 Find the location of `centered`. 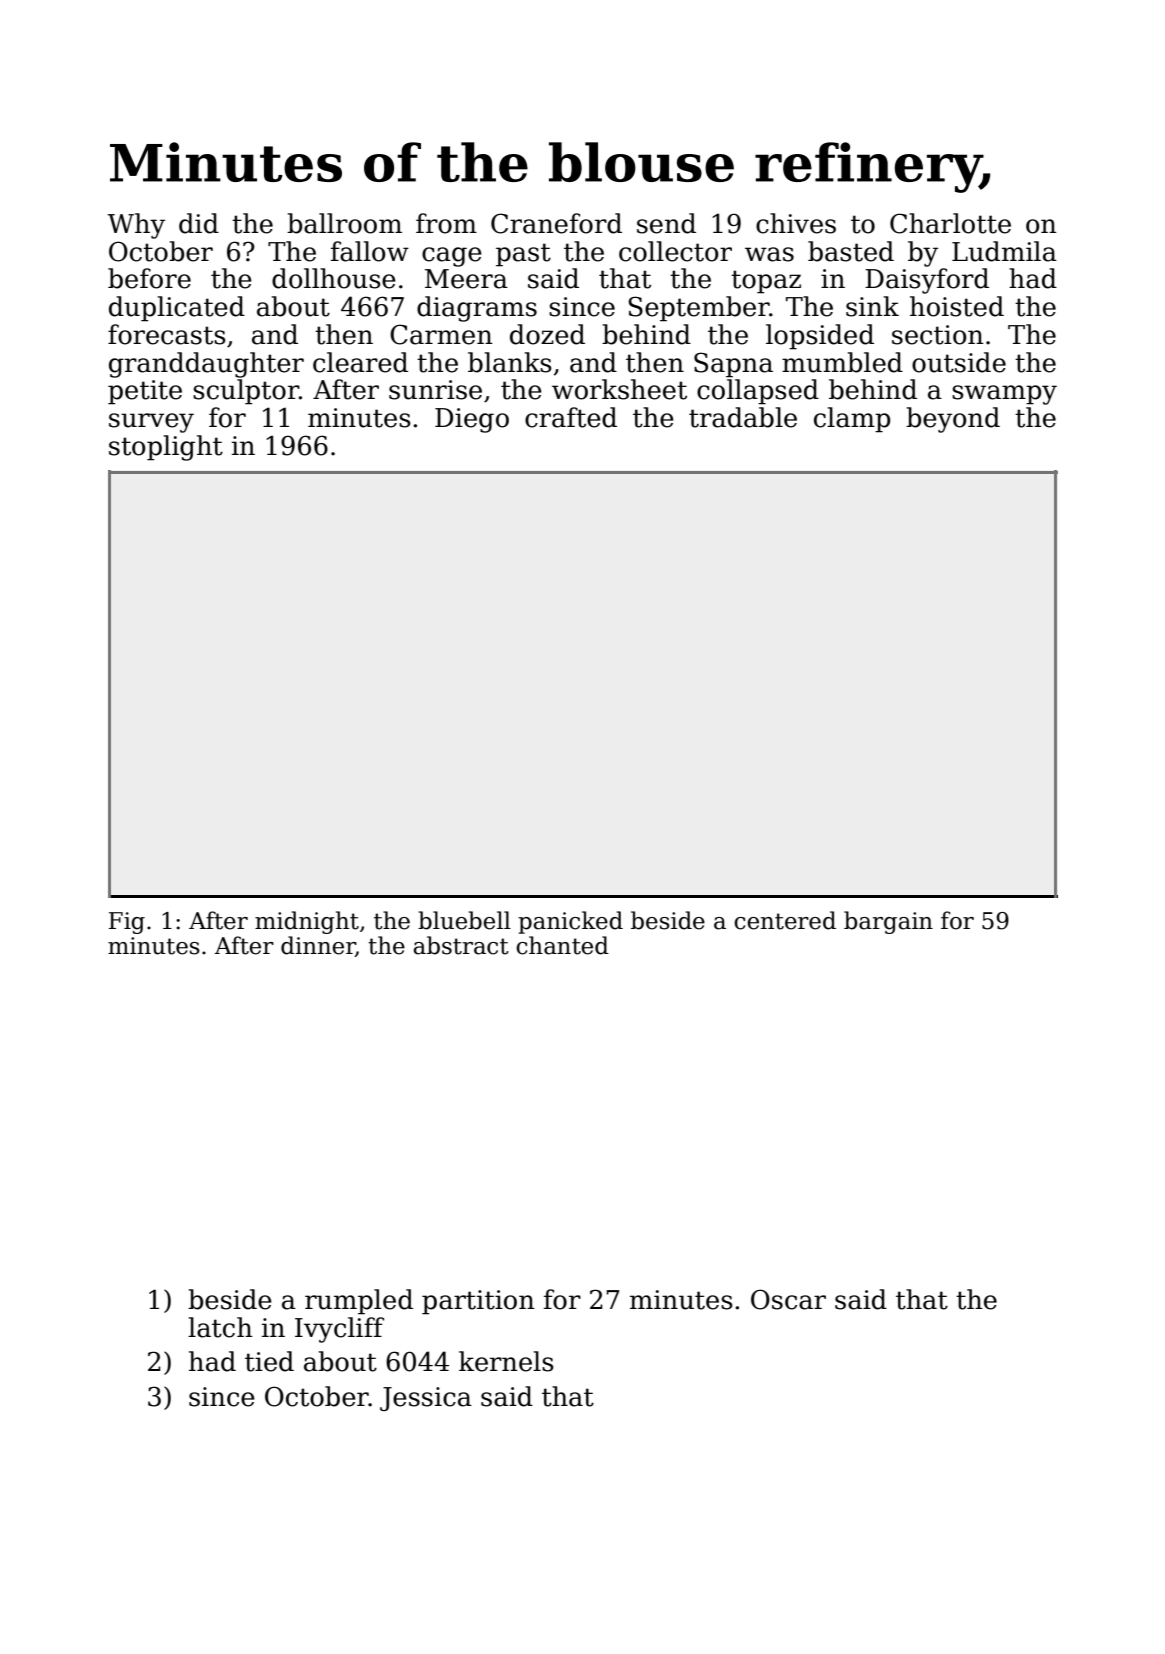

centered is located at coordinates (785, 920).
